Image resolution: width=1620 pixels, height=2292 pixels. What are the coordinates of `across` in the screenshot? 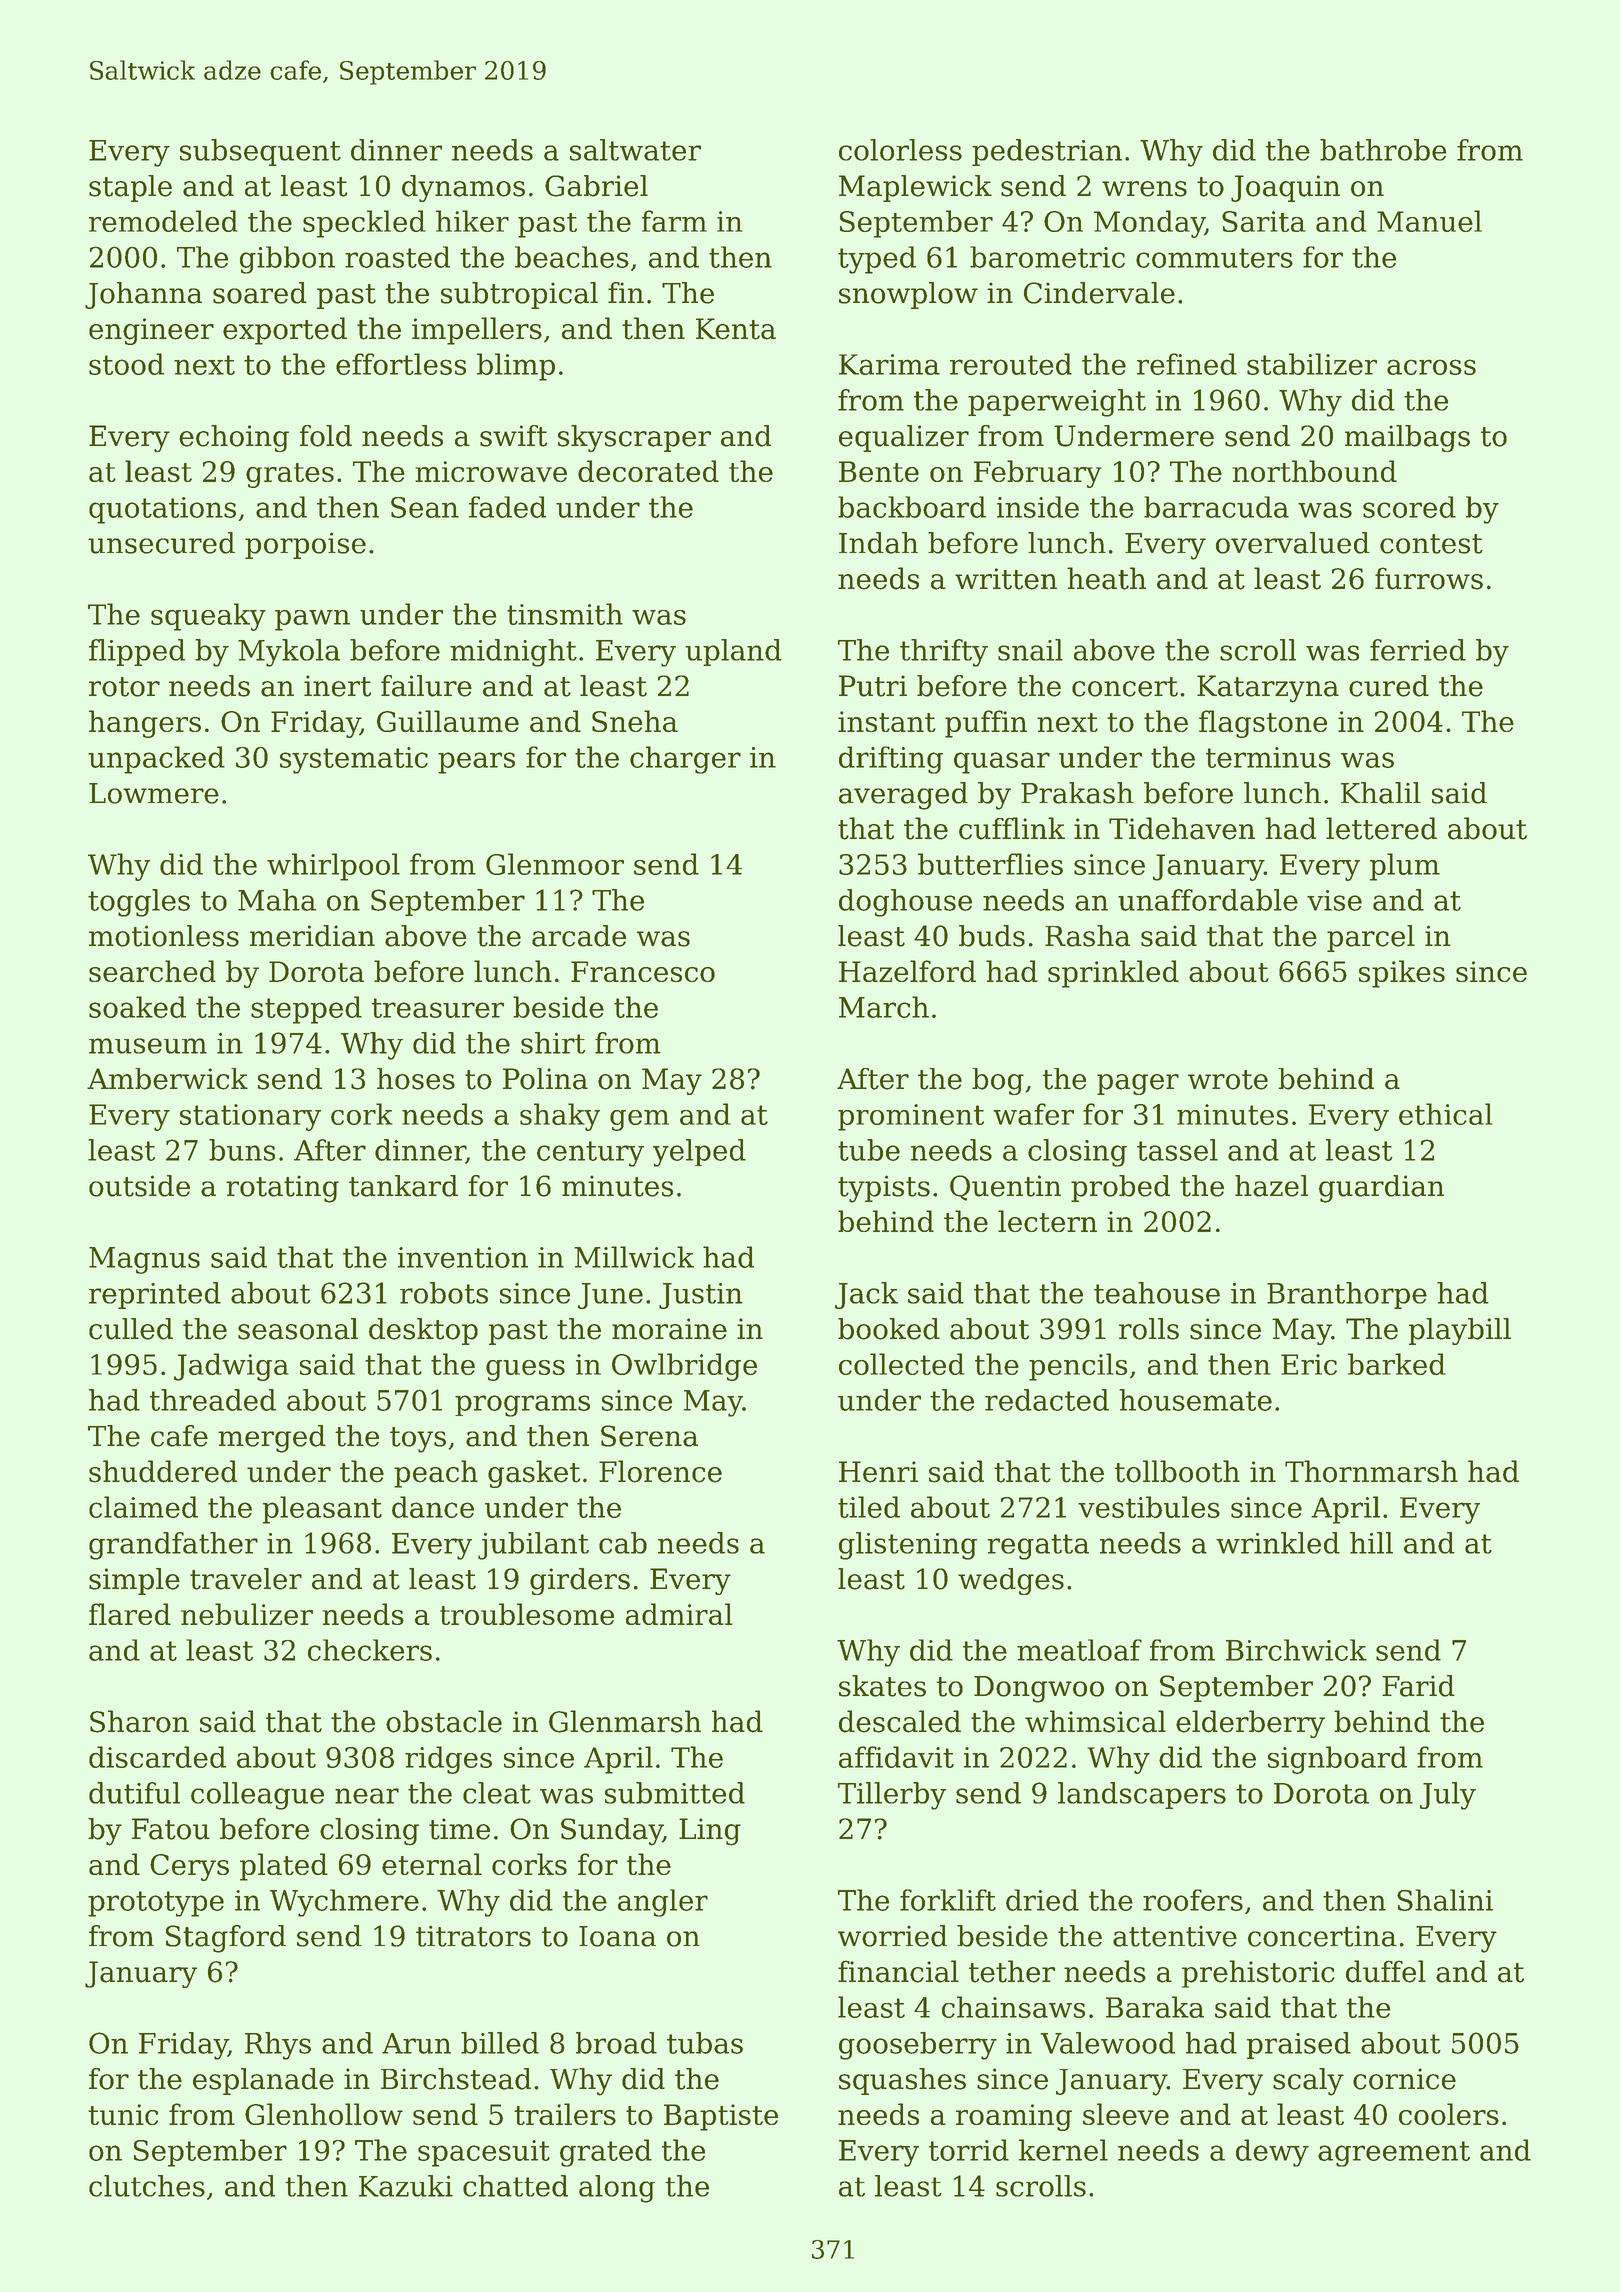 It's located at (1431, 367).
